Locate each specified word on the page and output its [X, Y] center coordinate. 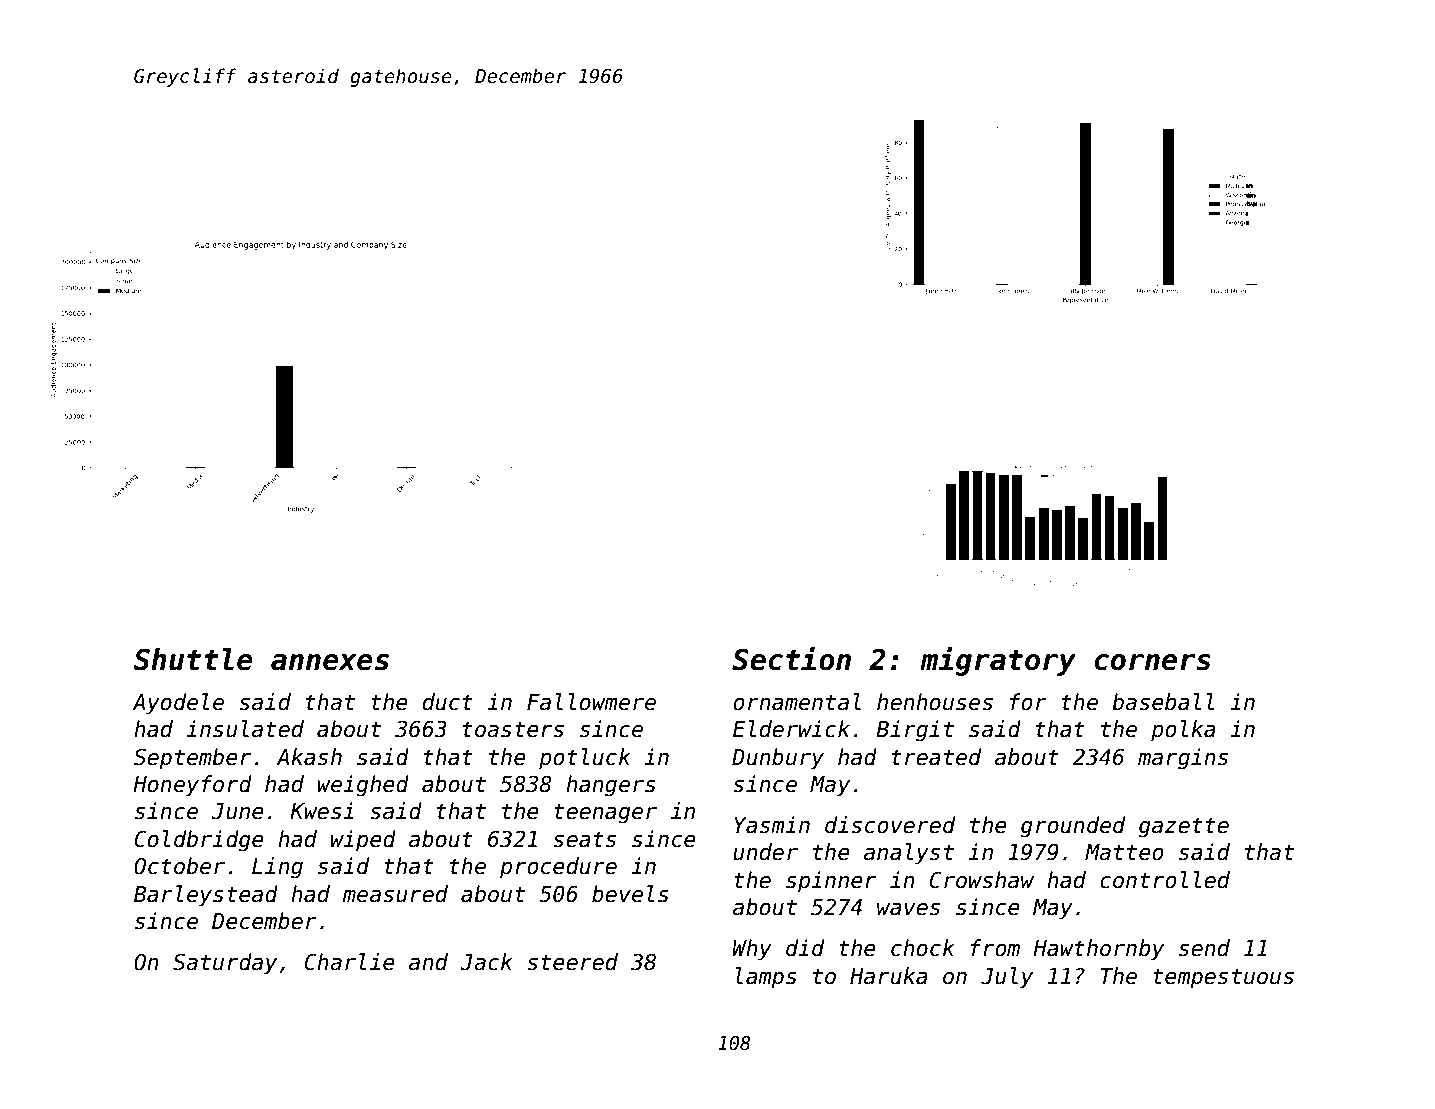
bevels [630, 894]
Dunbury [778, 759]
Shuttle [193, 659]
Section [791, 659]
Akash [309, 757]
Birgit [915, 731]
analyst [909, 854]
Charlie [350, 962]
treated [936, 757]
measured [395, 894]
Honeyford [192, 786]
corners [1152, 662]
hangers [611, 786]
